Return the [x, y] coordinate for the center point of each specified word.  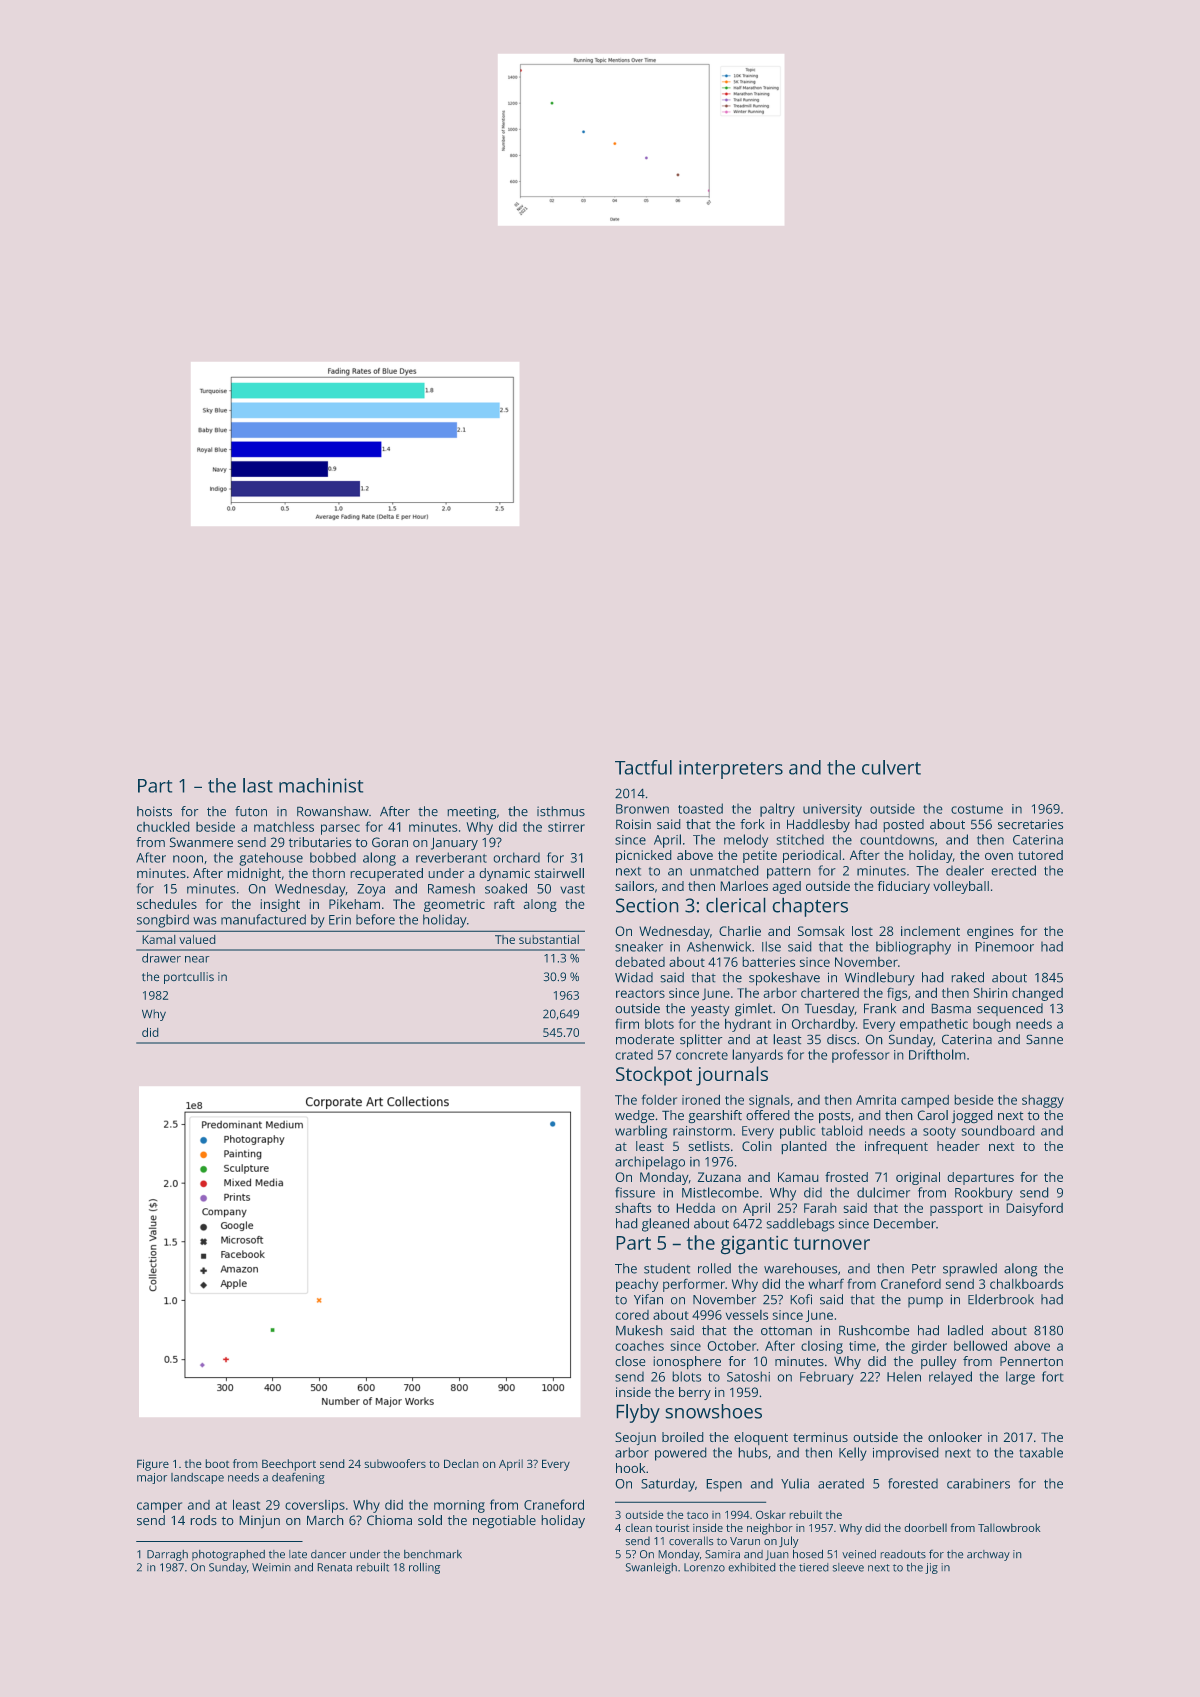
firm [627, 1023]
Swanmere [201, 842]
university [832, 810]
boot [217, 1463]
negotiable [504, 1522]
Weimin [271, 1567]
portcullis [189, 978]
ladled [965, 1330]
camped [925, 1101]
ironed [701, 1099]
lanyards [757, 1056]
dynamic [504, 874]
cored [632, 1315]
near [197, 959]
